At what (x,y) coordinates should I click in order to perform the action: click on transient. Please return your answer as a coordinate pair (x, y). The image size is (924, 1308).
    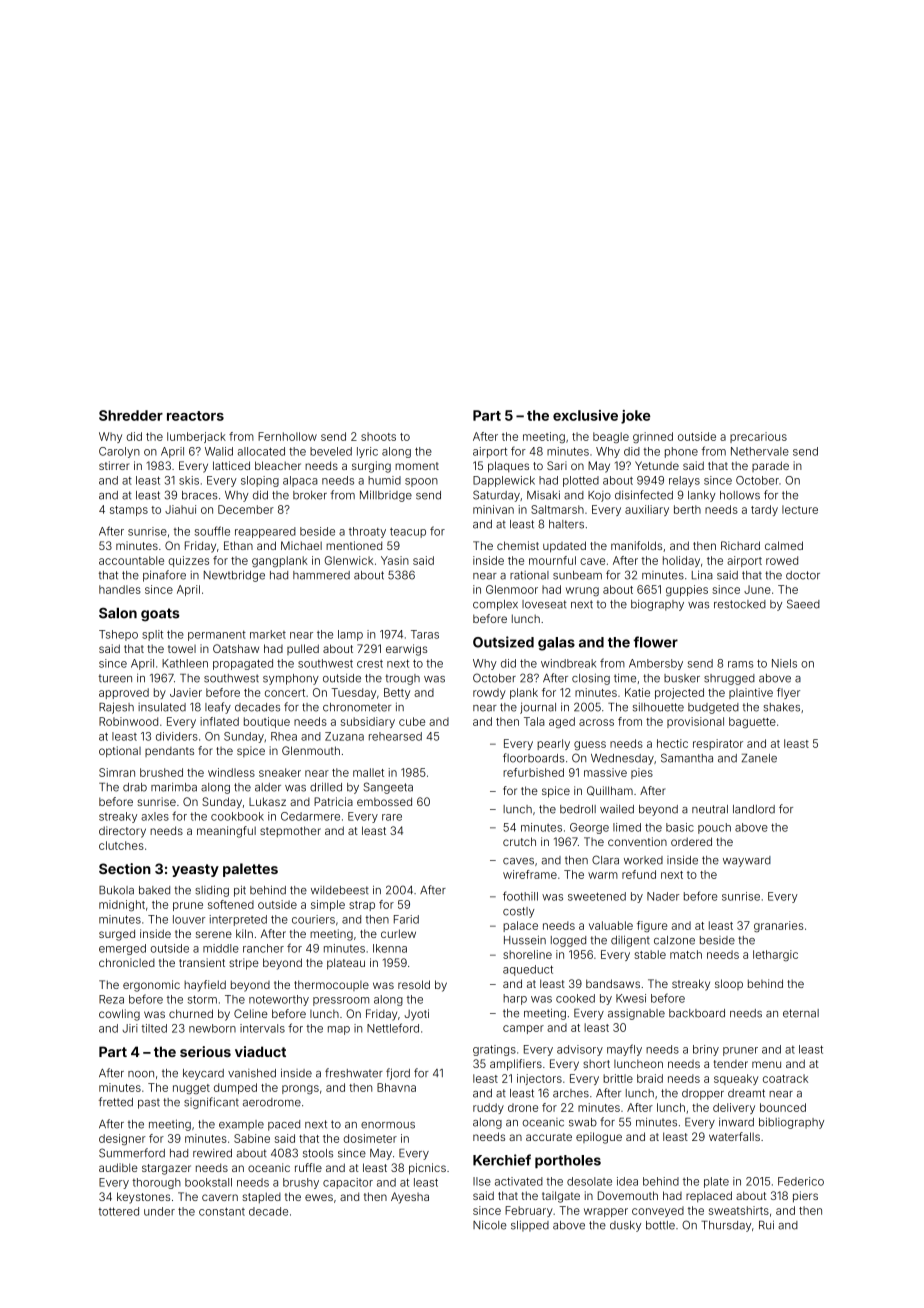
    Looking at the image, I should click on (202, 962).
